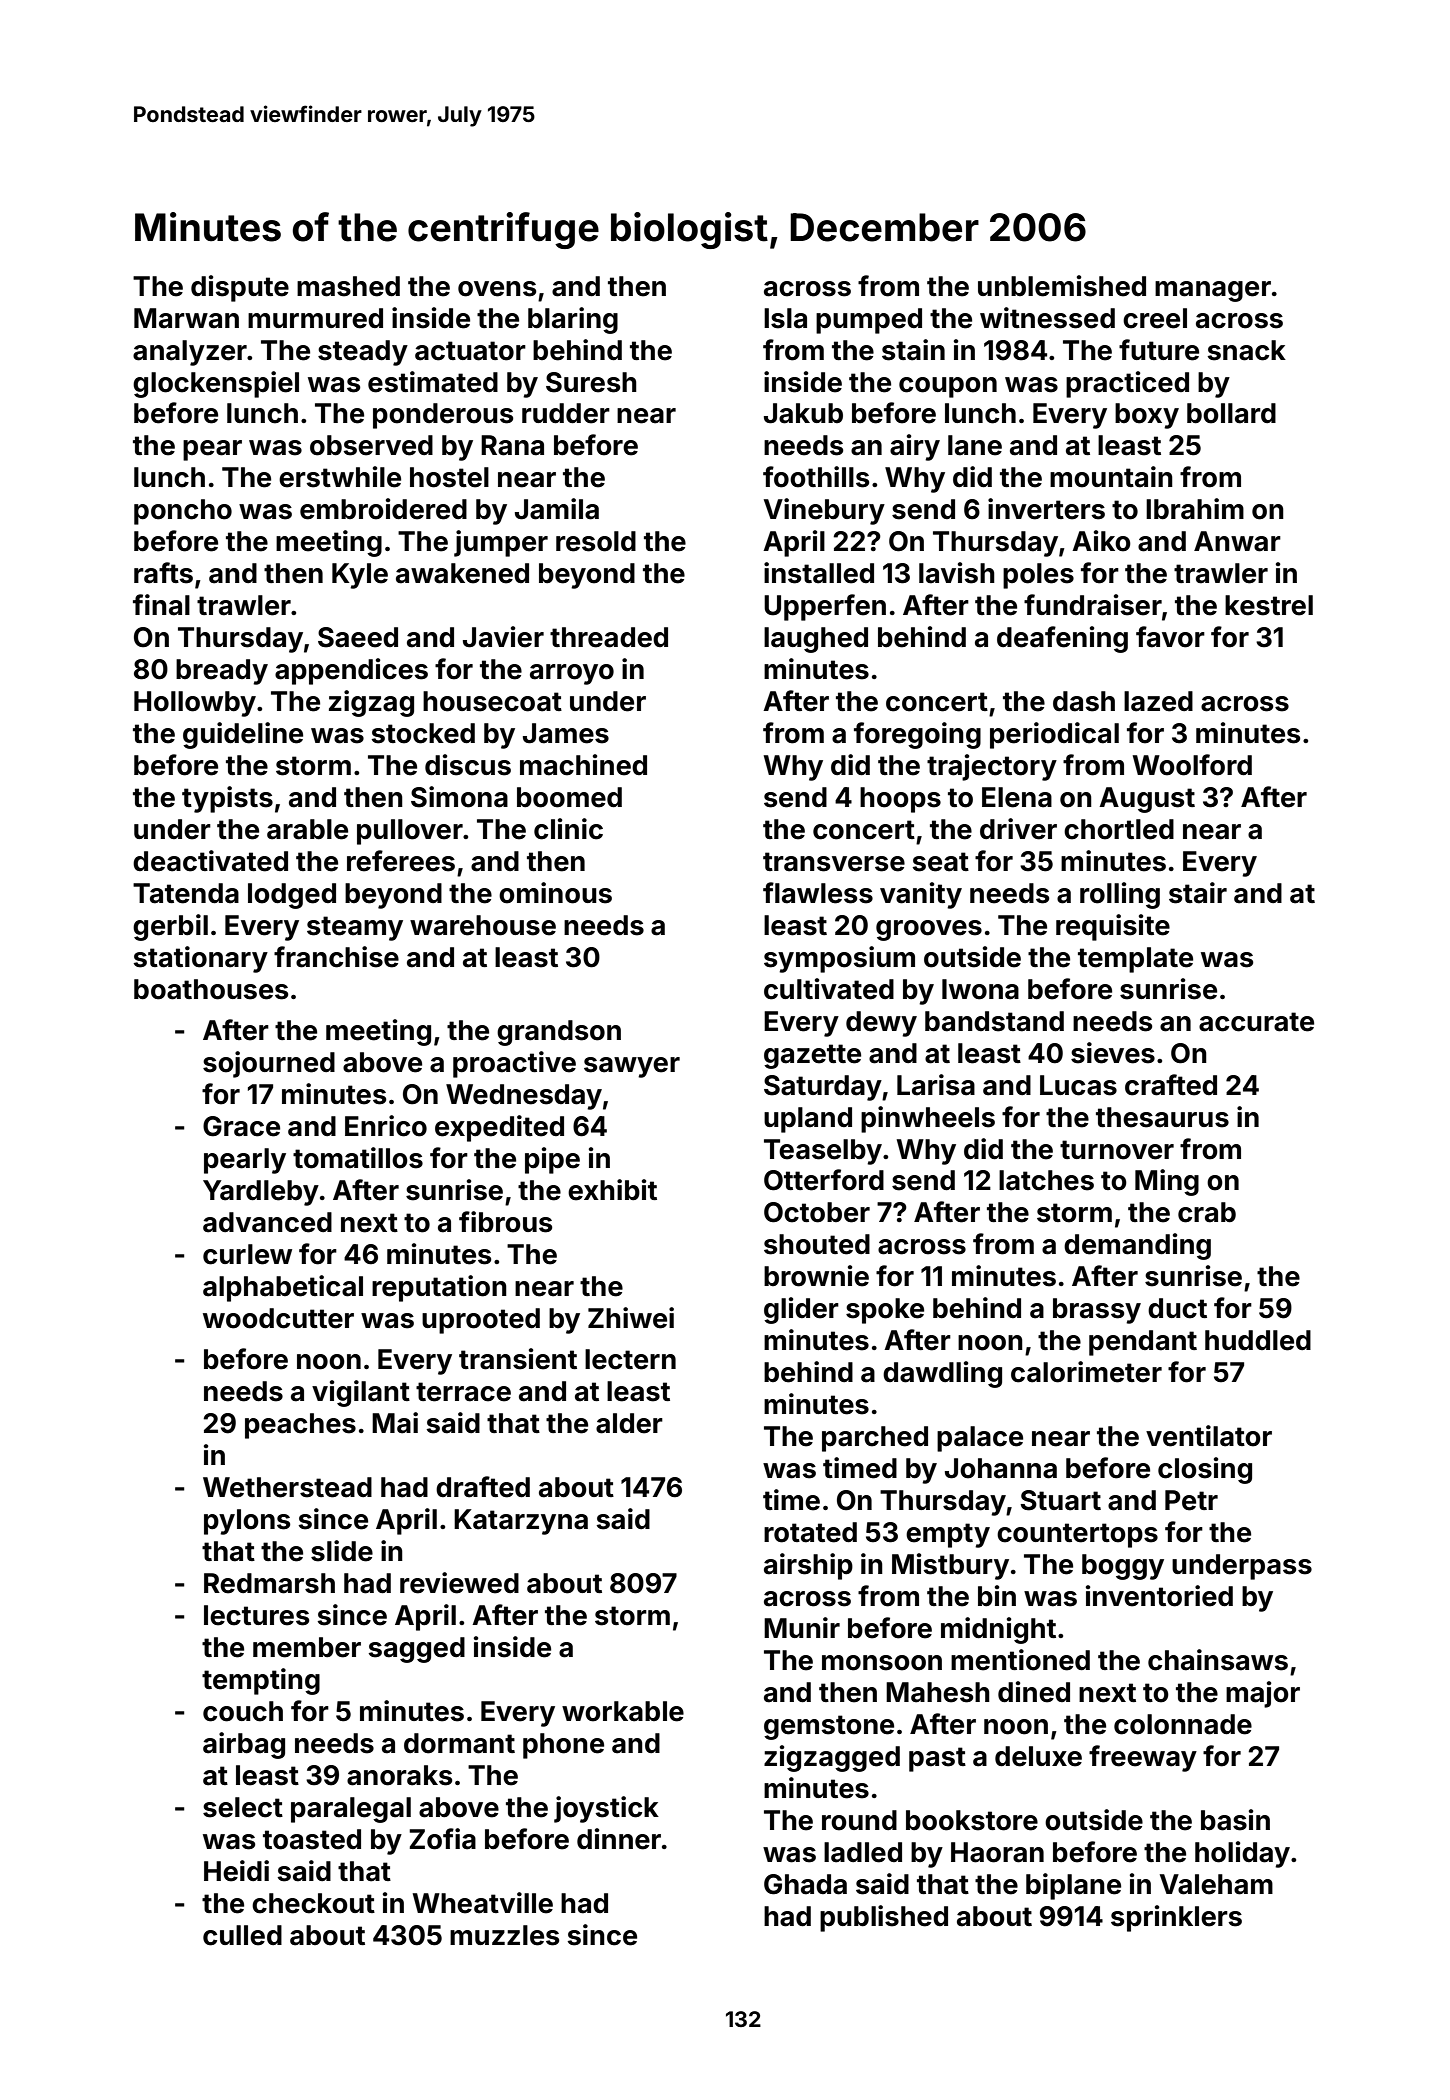 The image size is (1450, 2100). Describe the element at coordinates (195, 704) in the image. I see `Hollowby` at that location.
